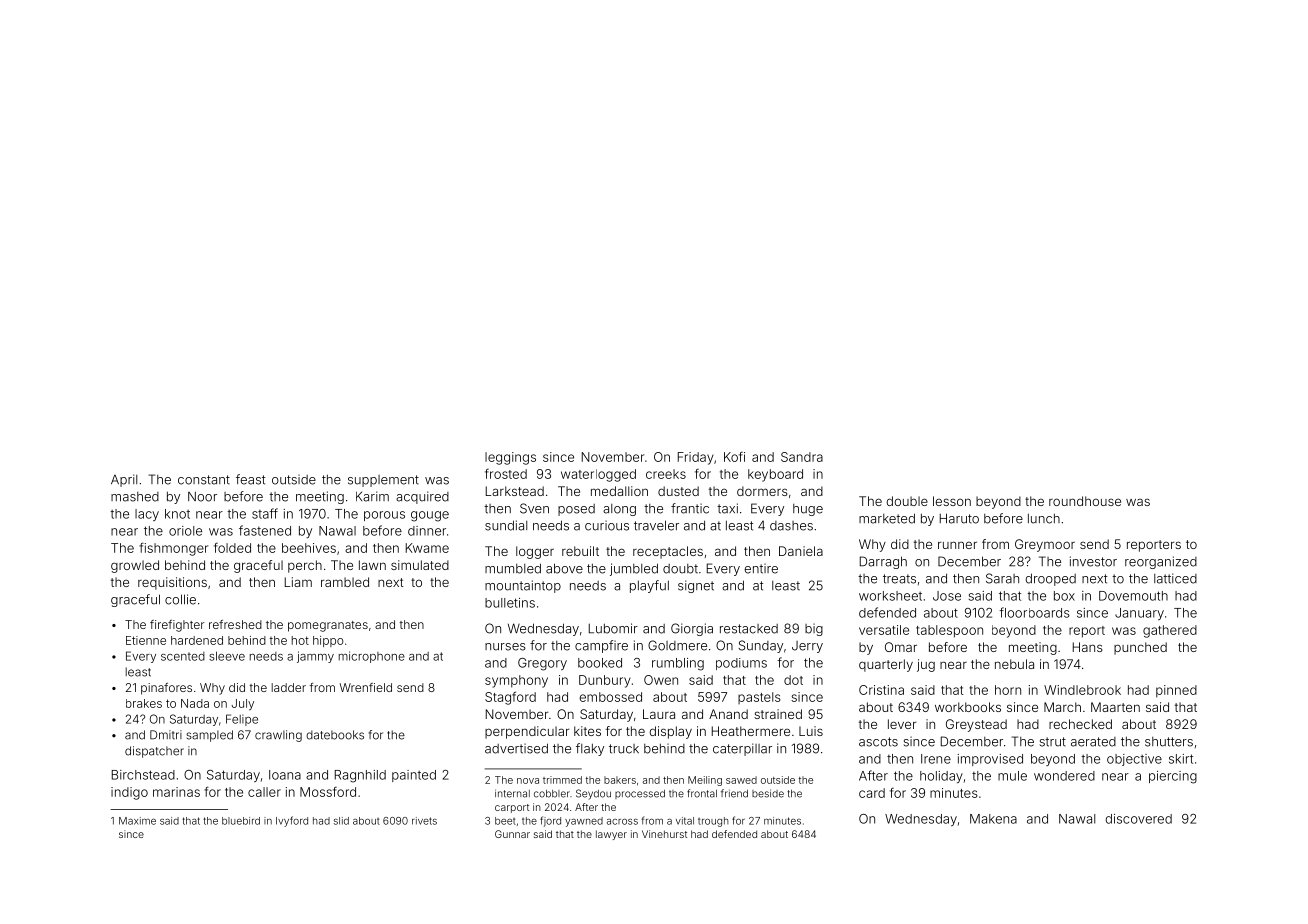 This image has width=1308, height=924. What do you see at coordinates (678, 664) in the image?
I see `rumbling` at bounding box center [678, 664].
